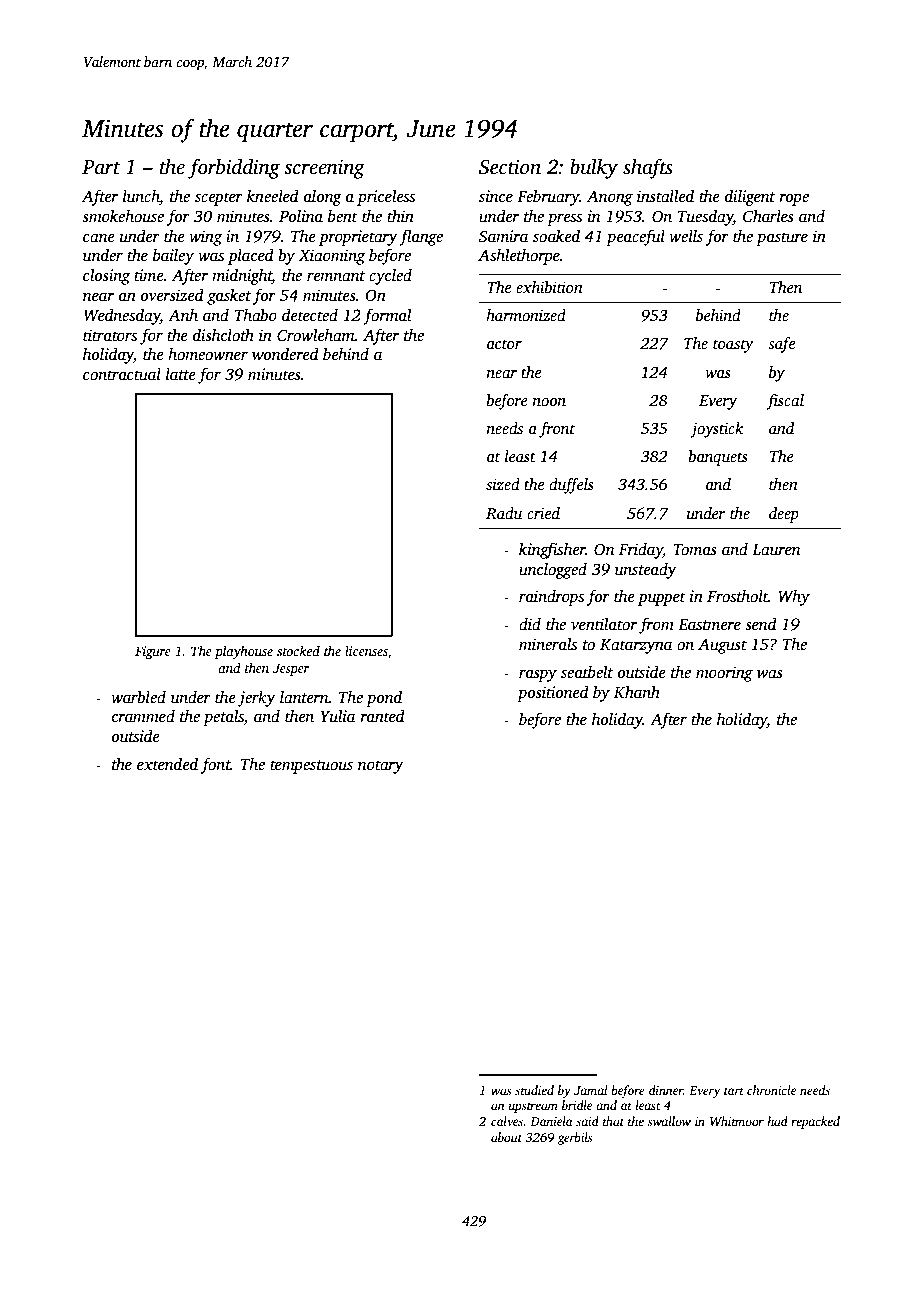  Describe the element at coordinates (530, 624) in the document. I see `did` at that location.
